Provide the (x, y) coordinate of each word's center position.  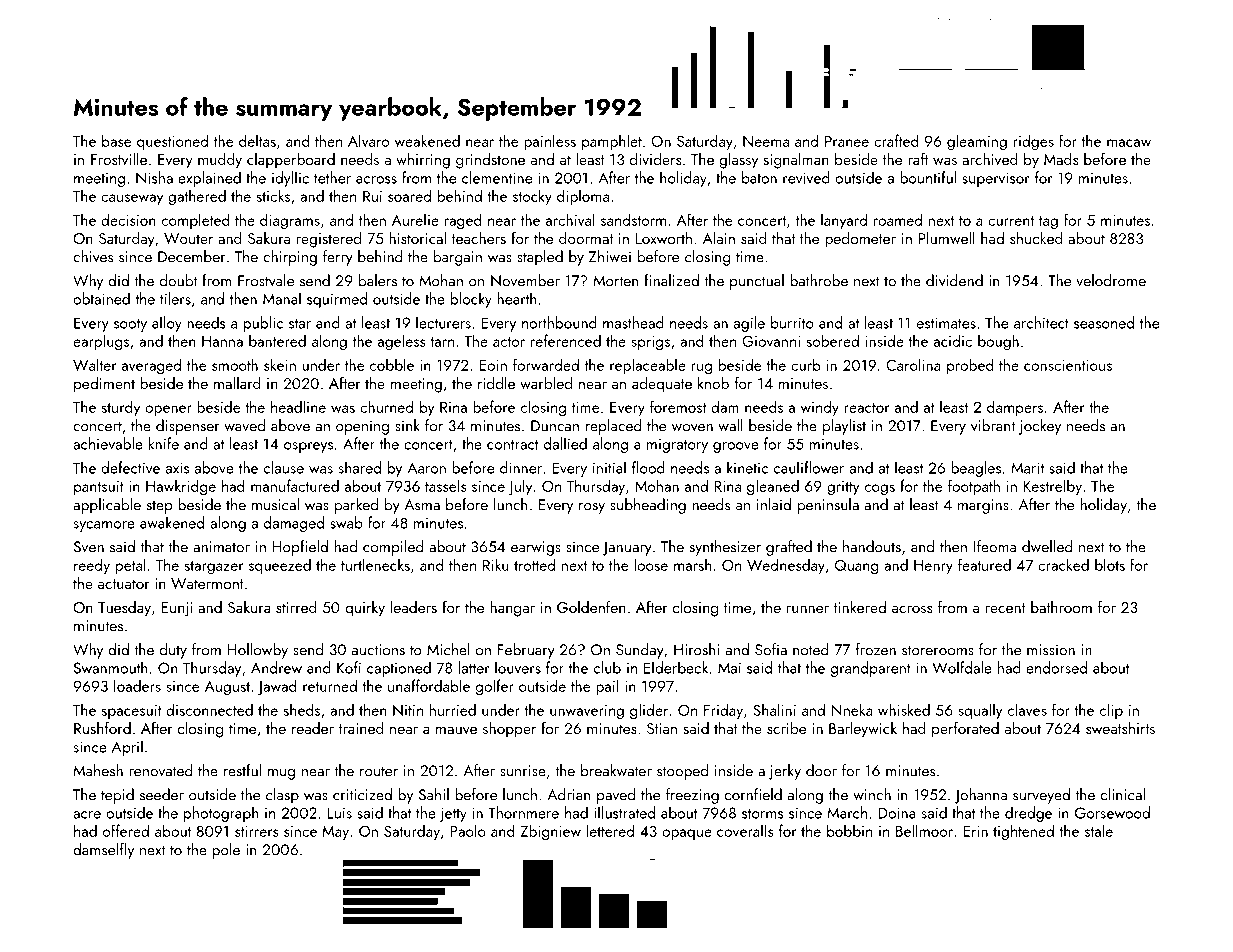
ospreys (308, 447)
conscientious (1068, 365)
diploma (583, 197)
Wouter (188, 238)
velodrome (1111, 280)
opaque (687, 834)
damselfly (103, 851)
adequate (662, 385)
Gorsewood (1112, 812)
